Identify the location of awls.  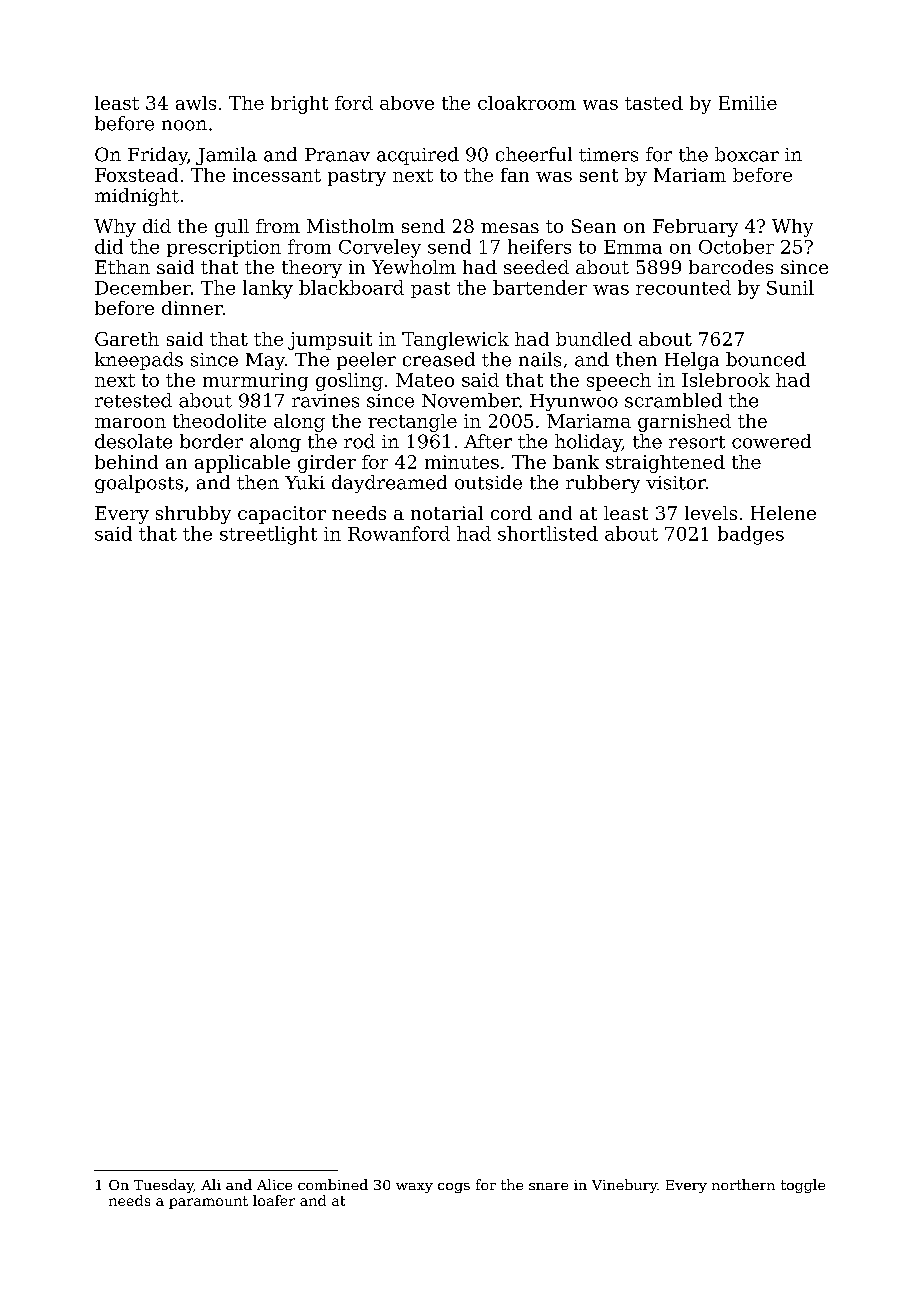
(196, 103).
